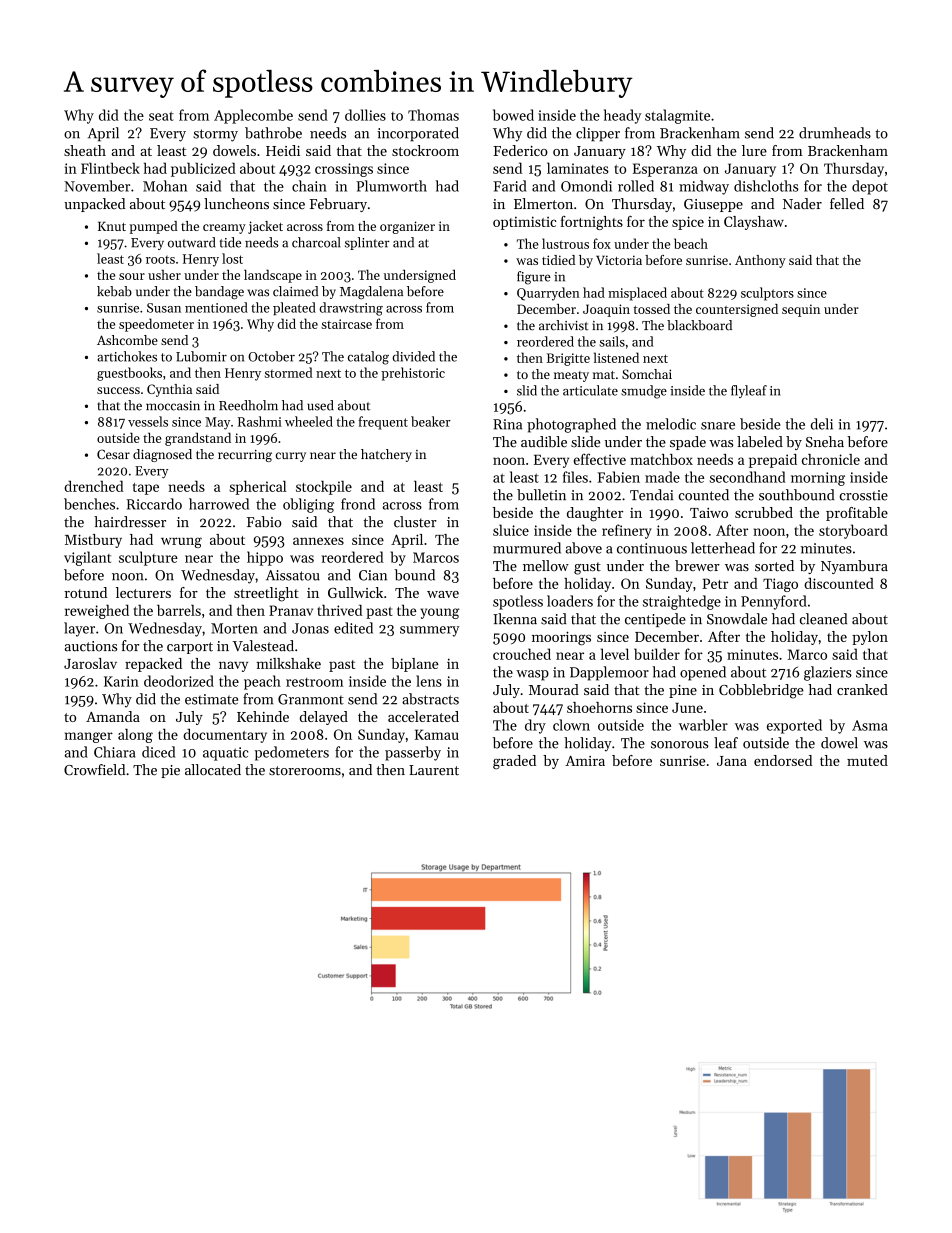 The image size is (952, 1233). Describe the element at coordinates (114, 291) in the page. I see `kebab` at that location.
